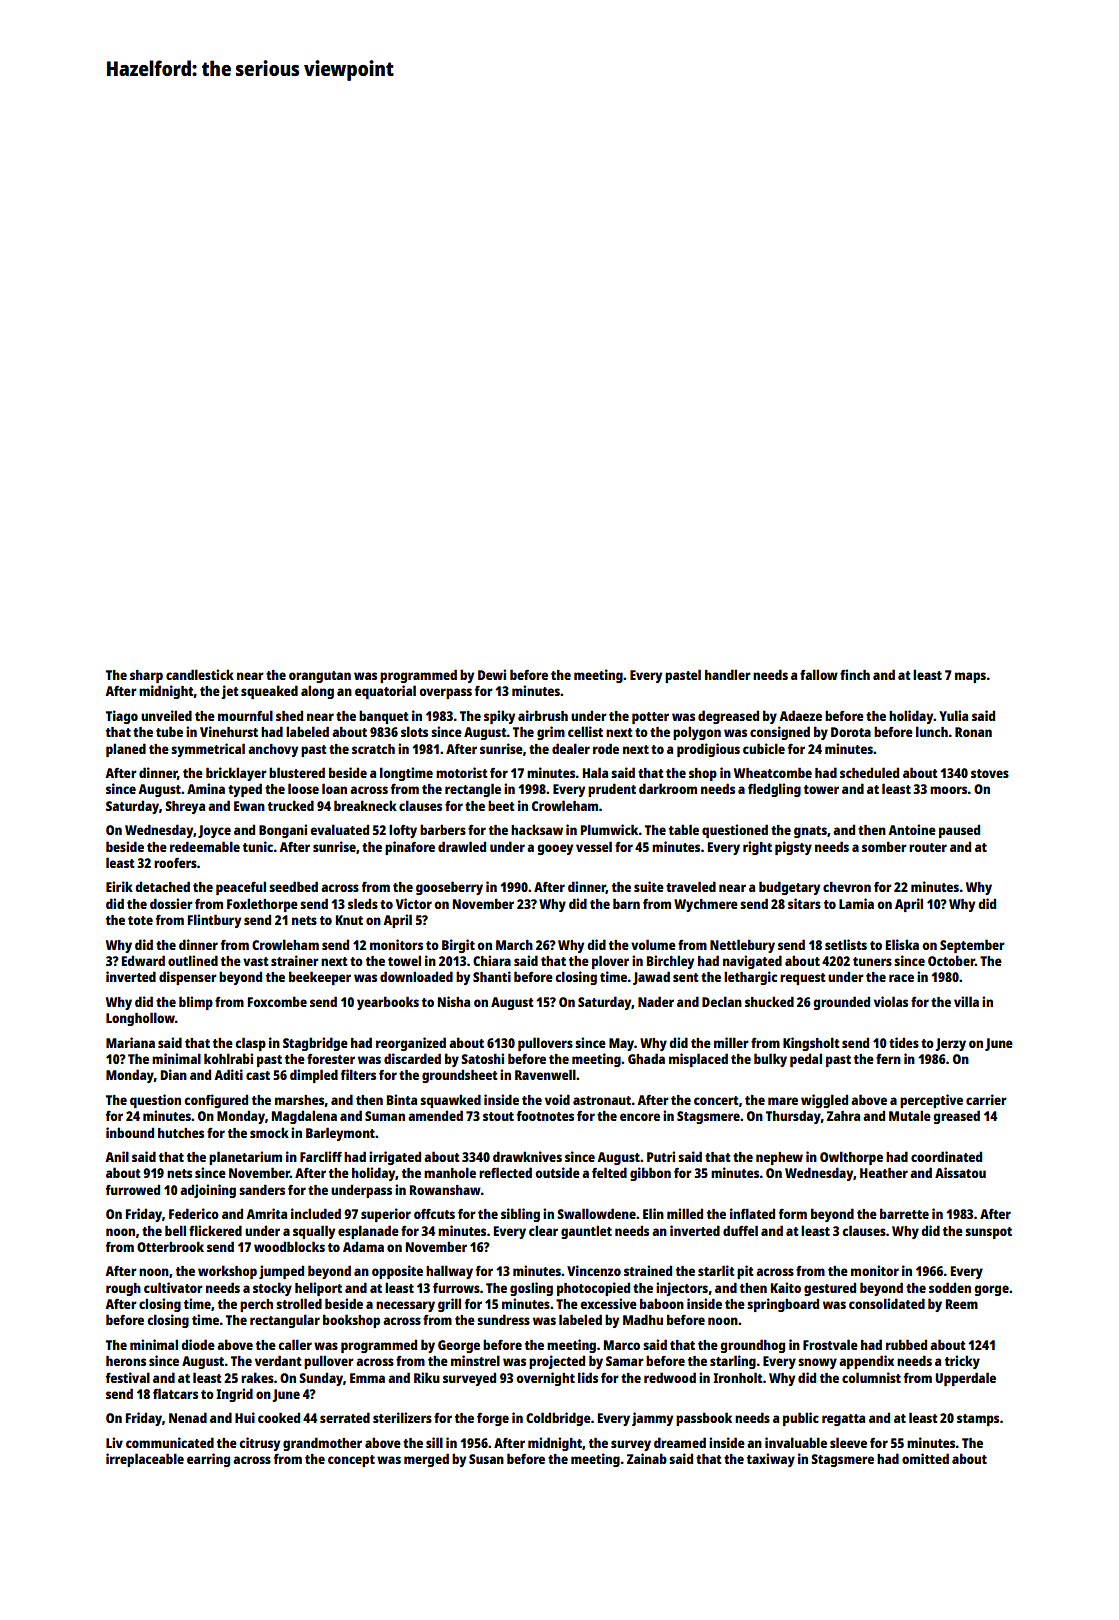 This page has height=1620, width=1119. Describe the element at coordinates (123, 1289) in the page. I see `rough` at that location.
